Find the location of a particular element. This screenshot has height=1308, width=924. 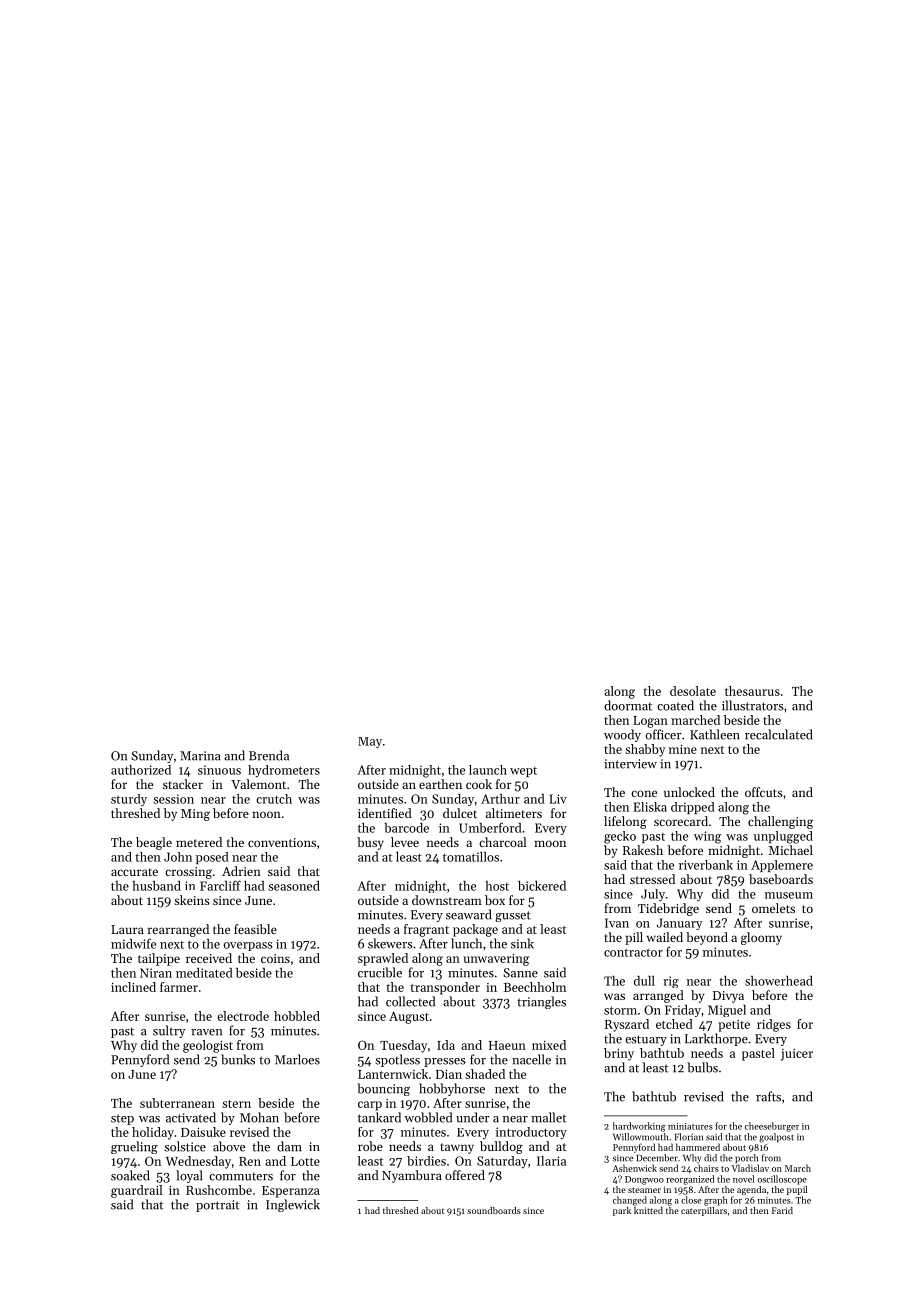

Wednesday is located at coordinates (198, 1162).
